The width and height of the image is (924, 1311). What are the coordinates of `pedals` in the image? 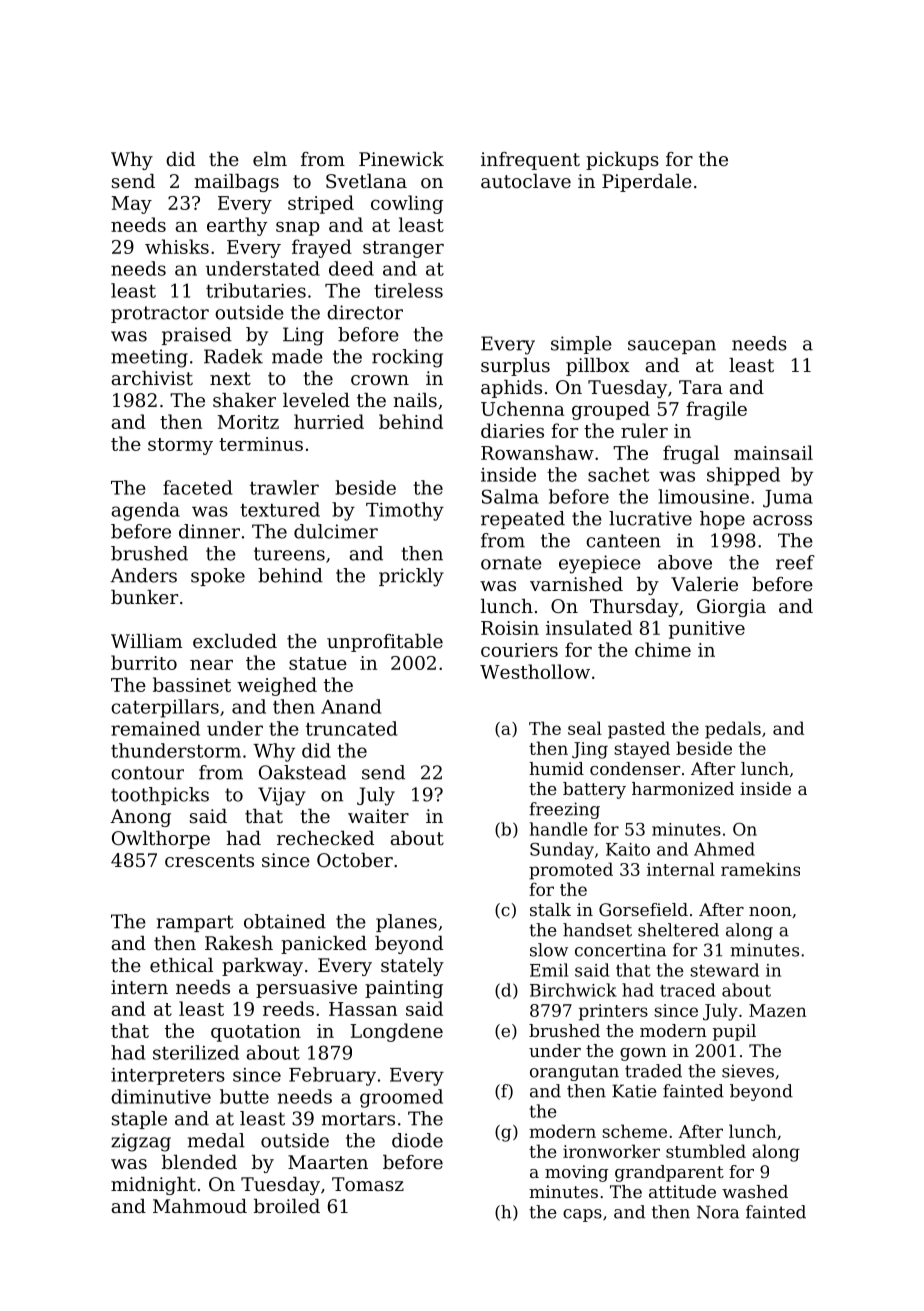 It's located at (733, 730).
